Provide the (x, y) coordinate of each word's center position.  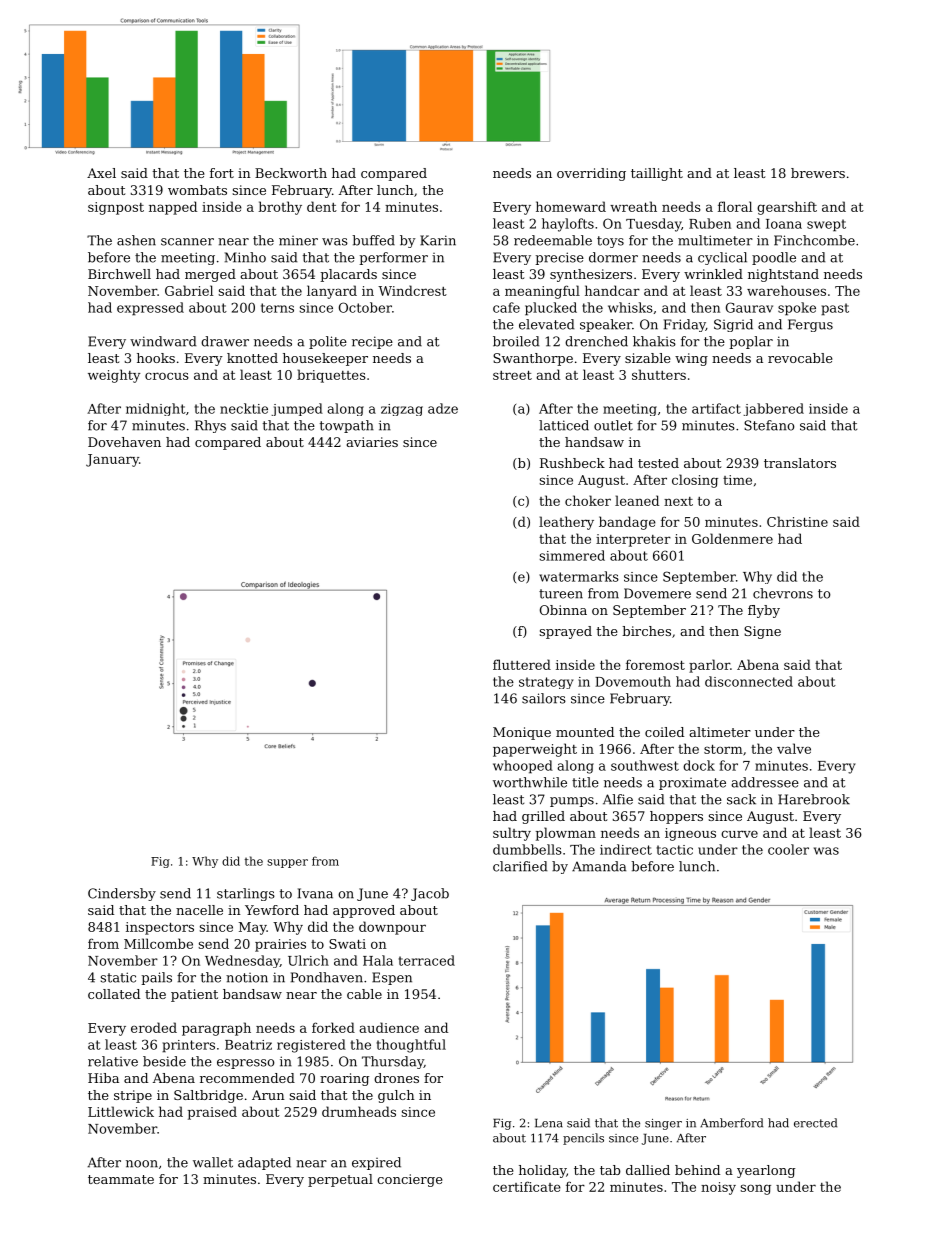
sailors (544, 698)
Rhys (210, 426)
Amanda (599, 866)
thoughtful (411, 1046)
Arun (268, 1095)
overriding (591, 174)
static (118, 977)
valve (794, 748)
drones (396, 1078)
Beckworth (291, 173)
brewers (818, 173)
